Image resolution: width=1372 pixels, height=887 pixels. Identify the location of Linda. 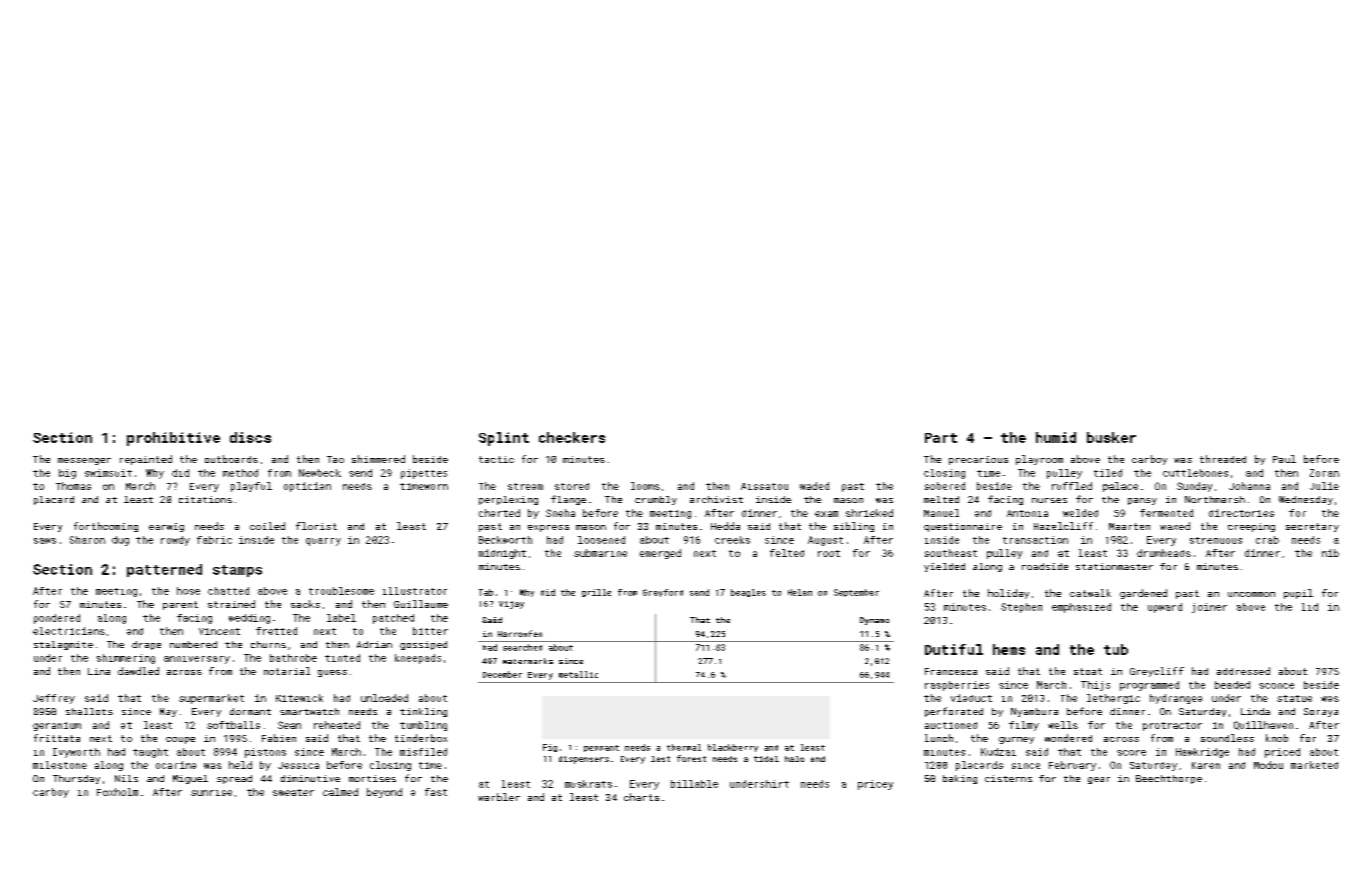
(1255, 711).
